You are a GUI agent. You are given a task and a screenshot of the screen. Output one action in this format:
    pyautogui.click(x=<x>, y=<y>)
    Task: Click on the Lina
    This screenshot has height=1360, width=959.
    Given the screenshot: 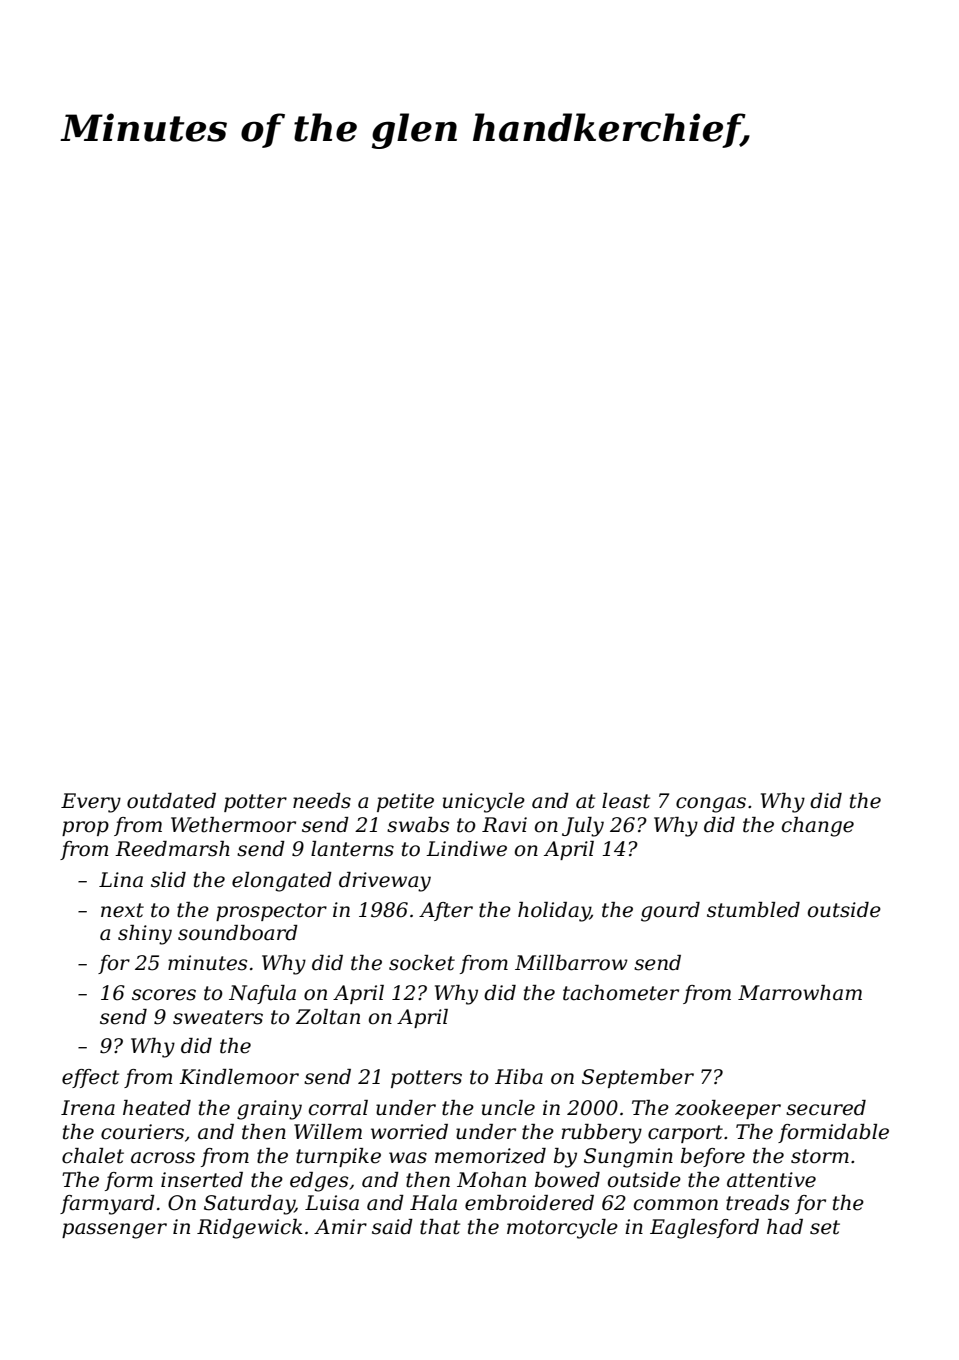 What is the action you would take?
    pyautogui.click(x=121, y=880)
